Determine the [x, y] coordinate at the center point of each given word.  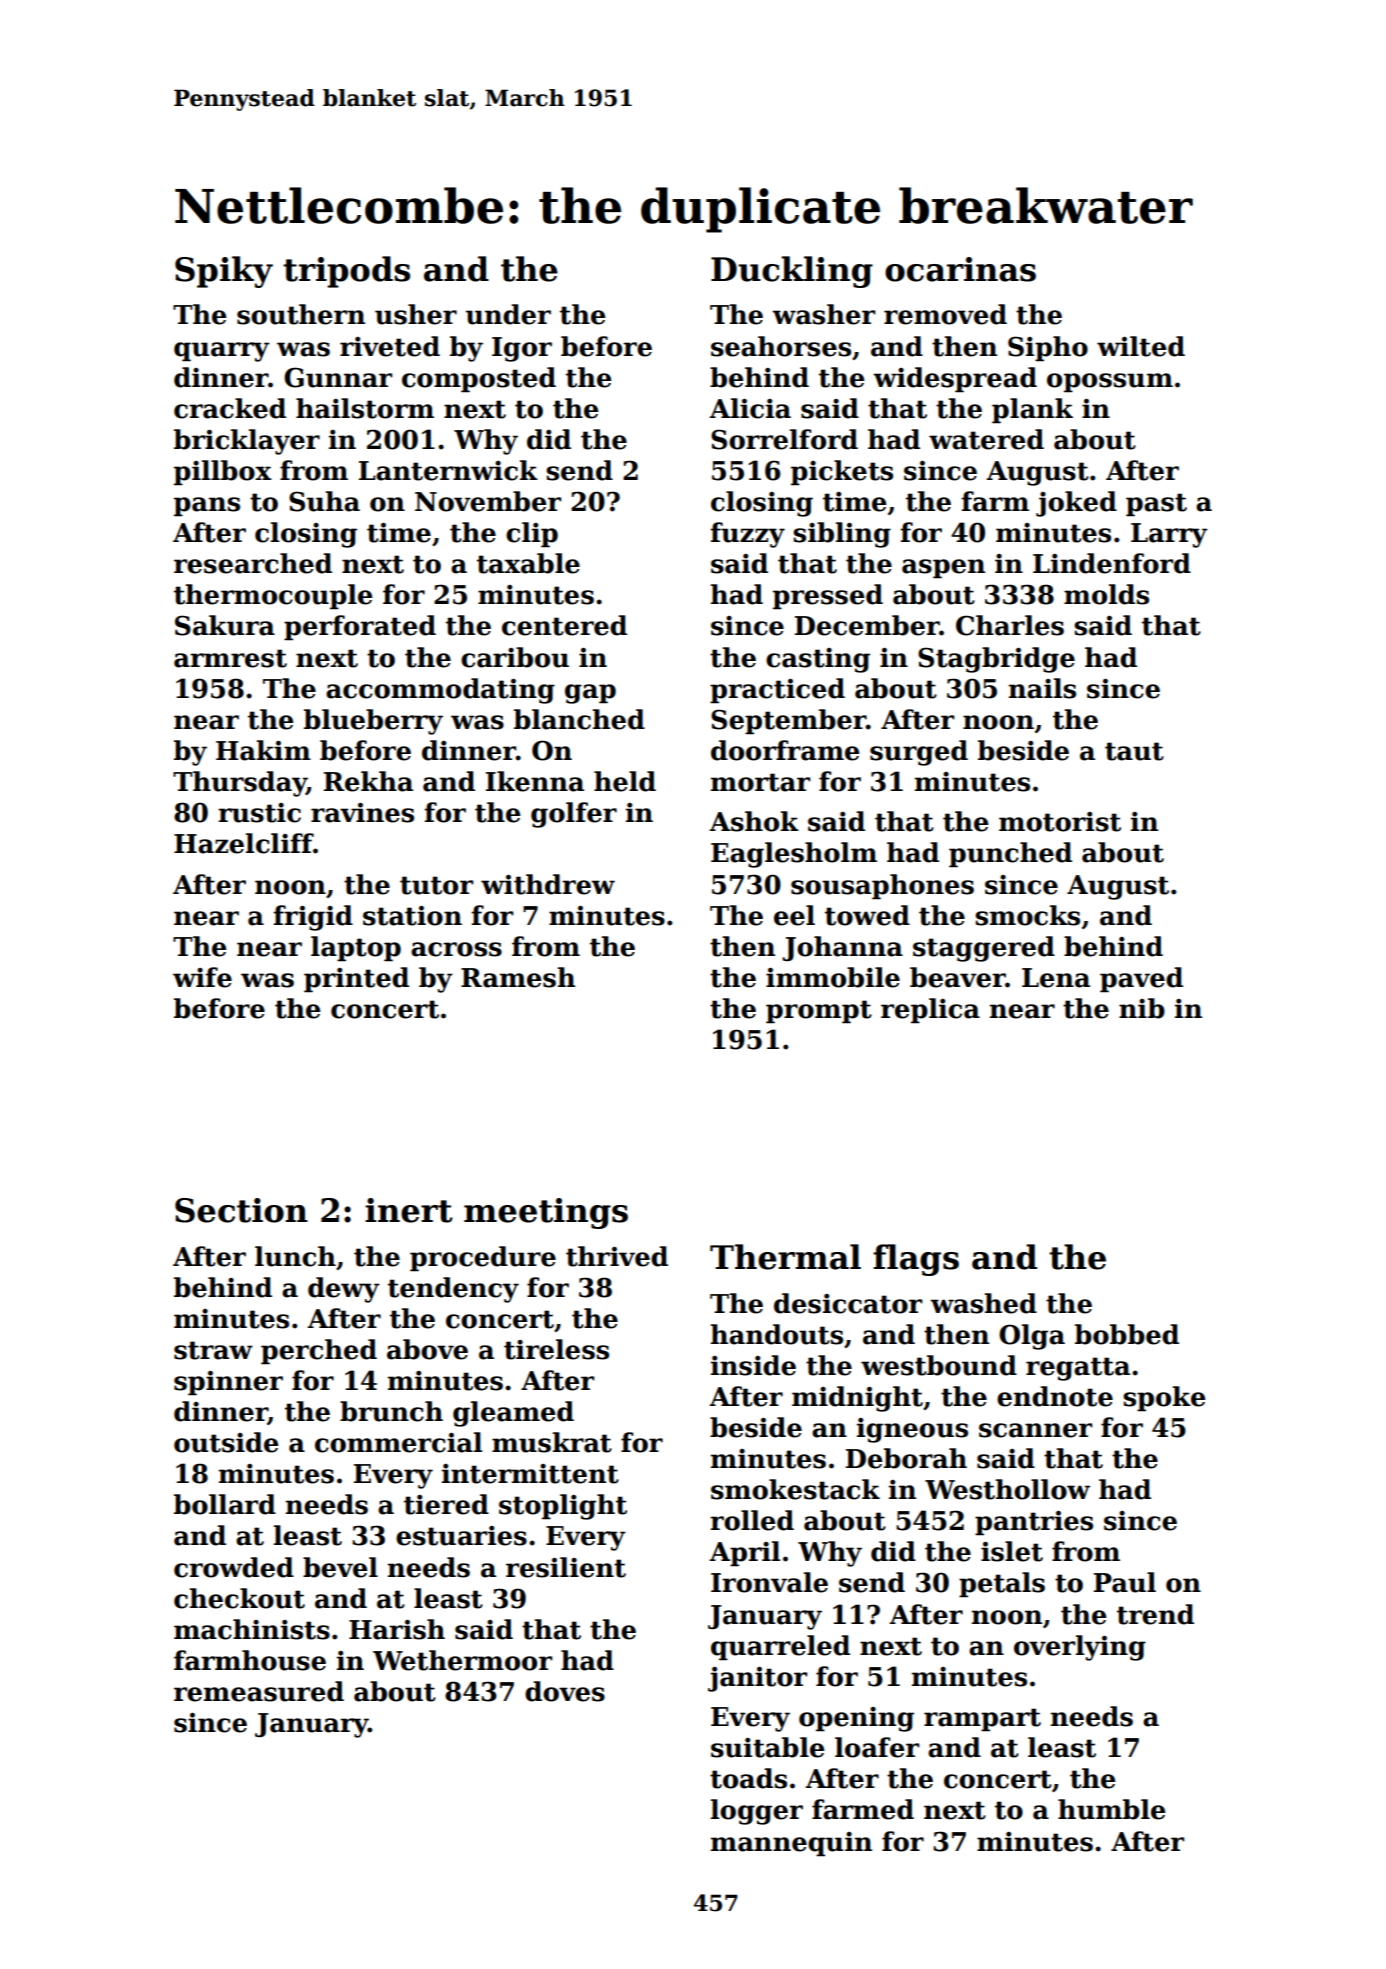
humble [1111, 1809]
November [488, 501]
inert [409, 1210]
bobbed [1127, 1334]
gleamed [513, 1414]
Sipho [1048, 349]
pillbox [223, 473]
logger [757, 1812]
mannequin [791, 1844]
